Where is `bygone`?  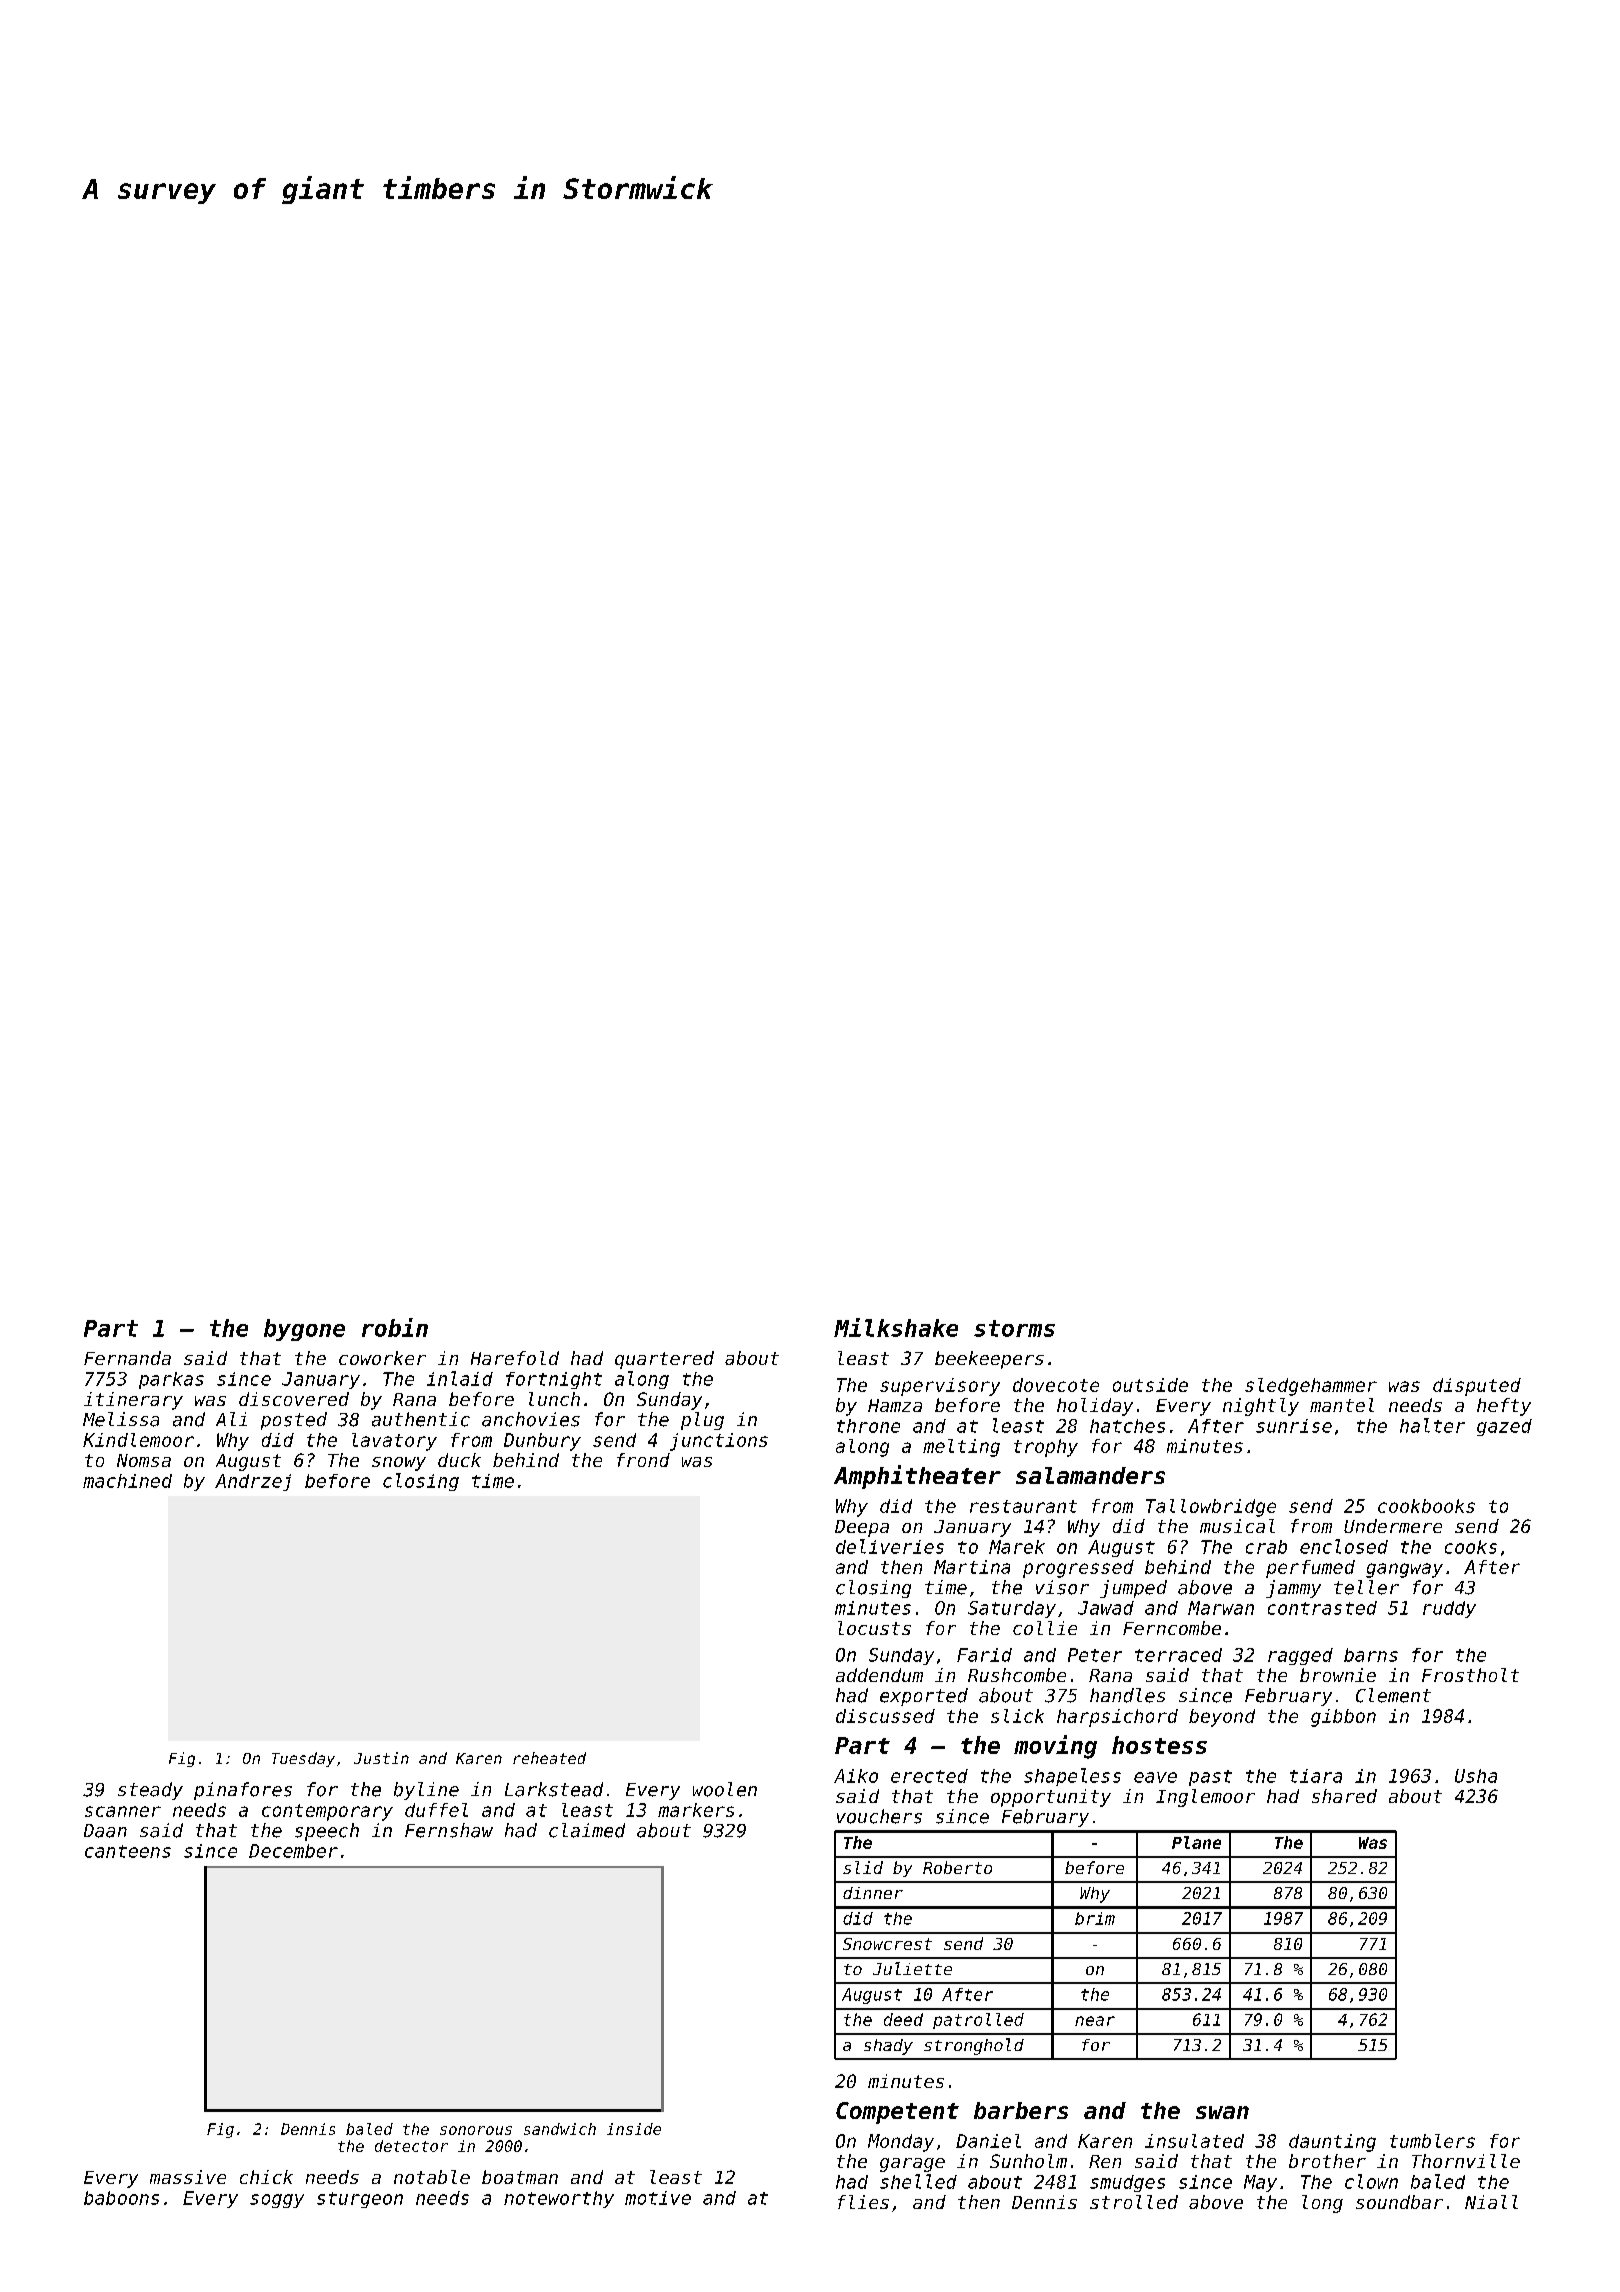 bygone is located at coordinates (304, 1330).
